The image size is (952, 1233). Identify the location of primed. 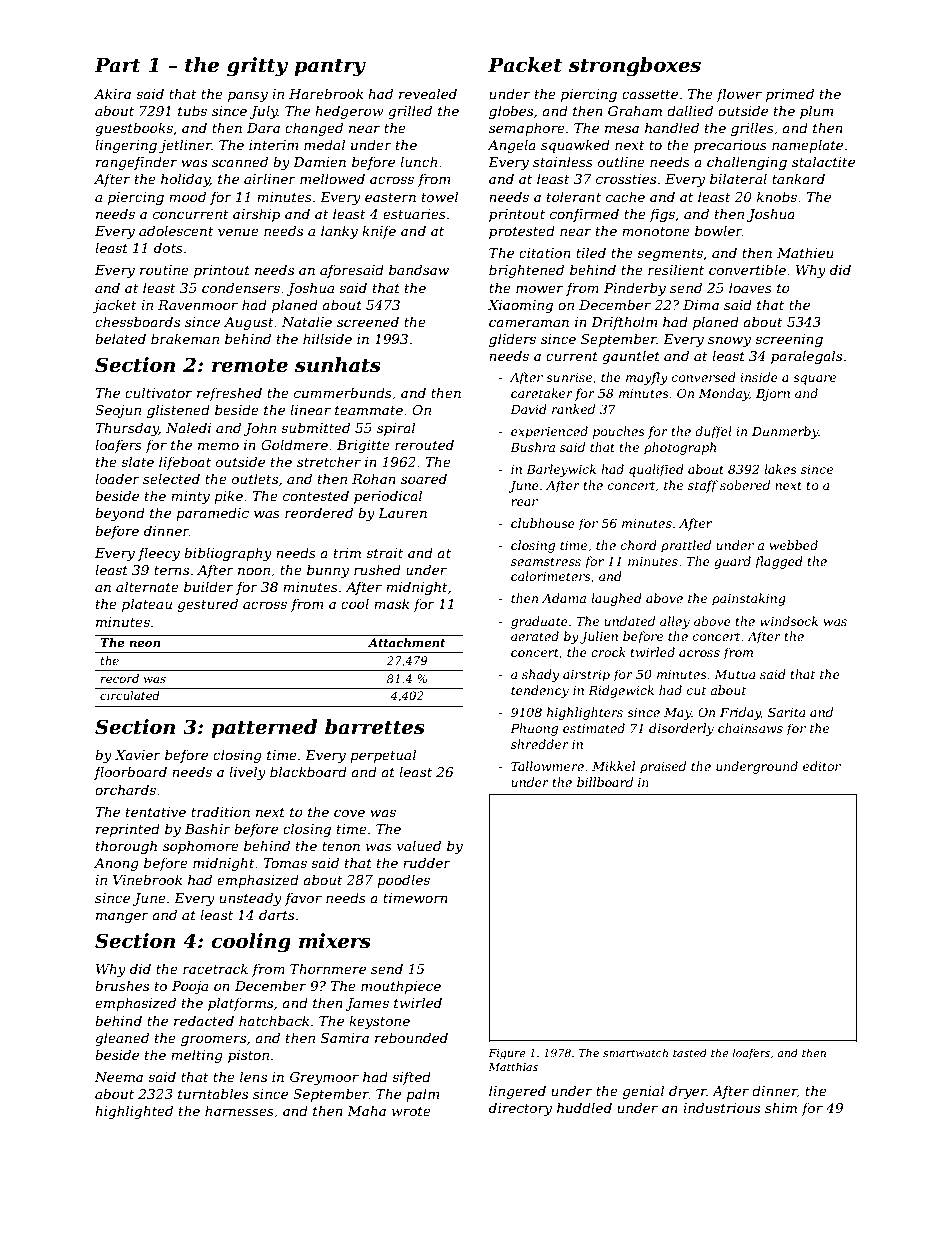
(790, 95).
